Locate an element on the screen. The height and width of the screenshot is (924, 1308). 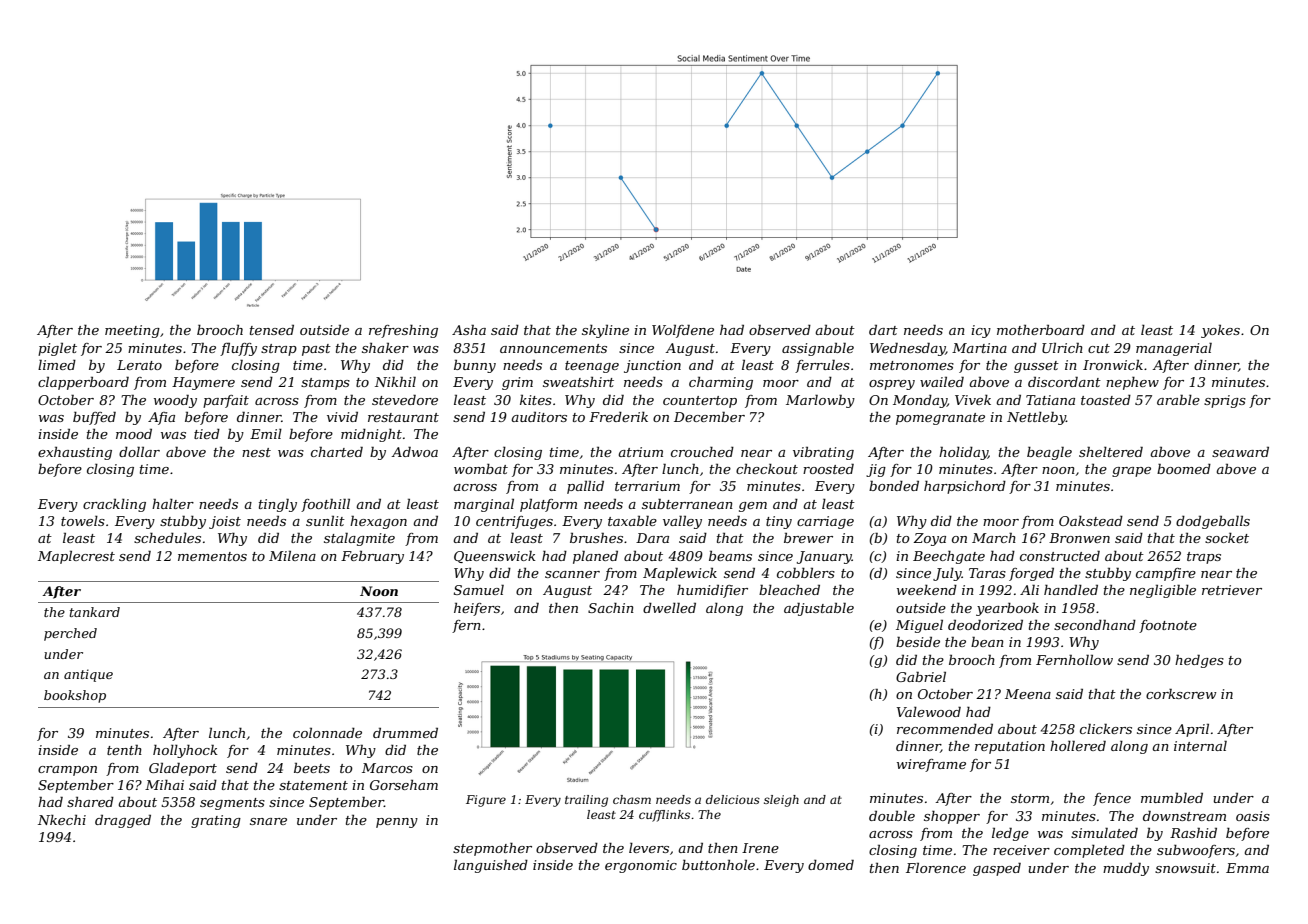
piglet is located at coordinates (57, 349).
